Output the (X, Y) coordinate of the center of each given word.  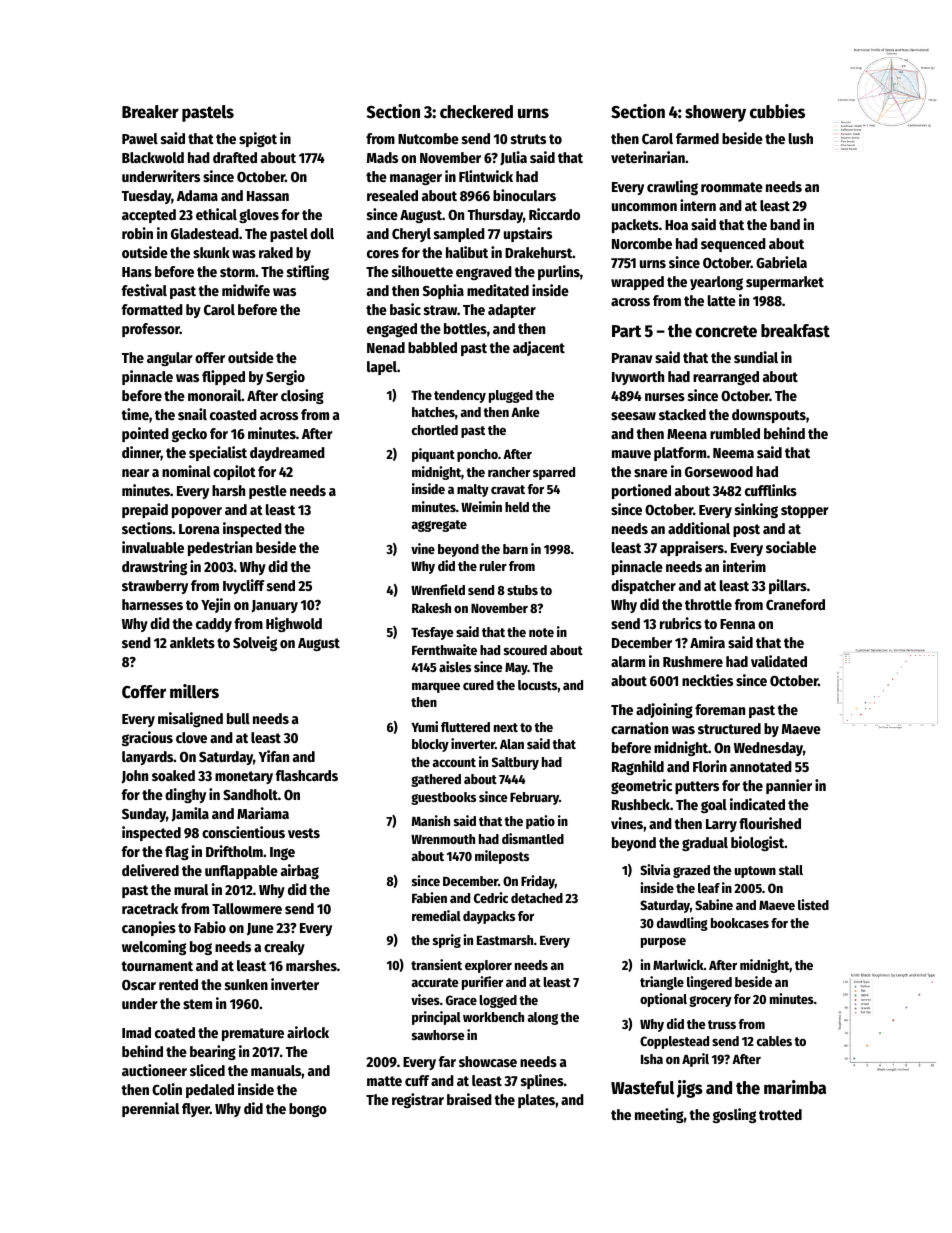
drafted (235, 157)
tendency (460, 396)
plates (536, 1101)
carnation (639, 728)
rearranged (726, 378)
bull (238, 718)
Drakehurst (539, 252)
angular (170, 359)
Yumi (424, 726)
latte (722, 300)
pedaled (210, 1091)
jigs (690, 1089)
